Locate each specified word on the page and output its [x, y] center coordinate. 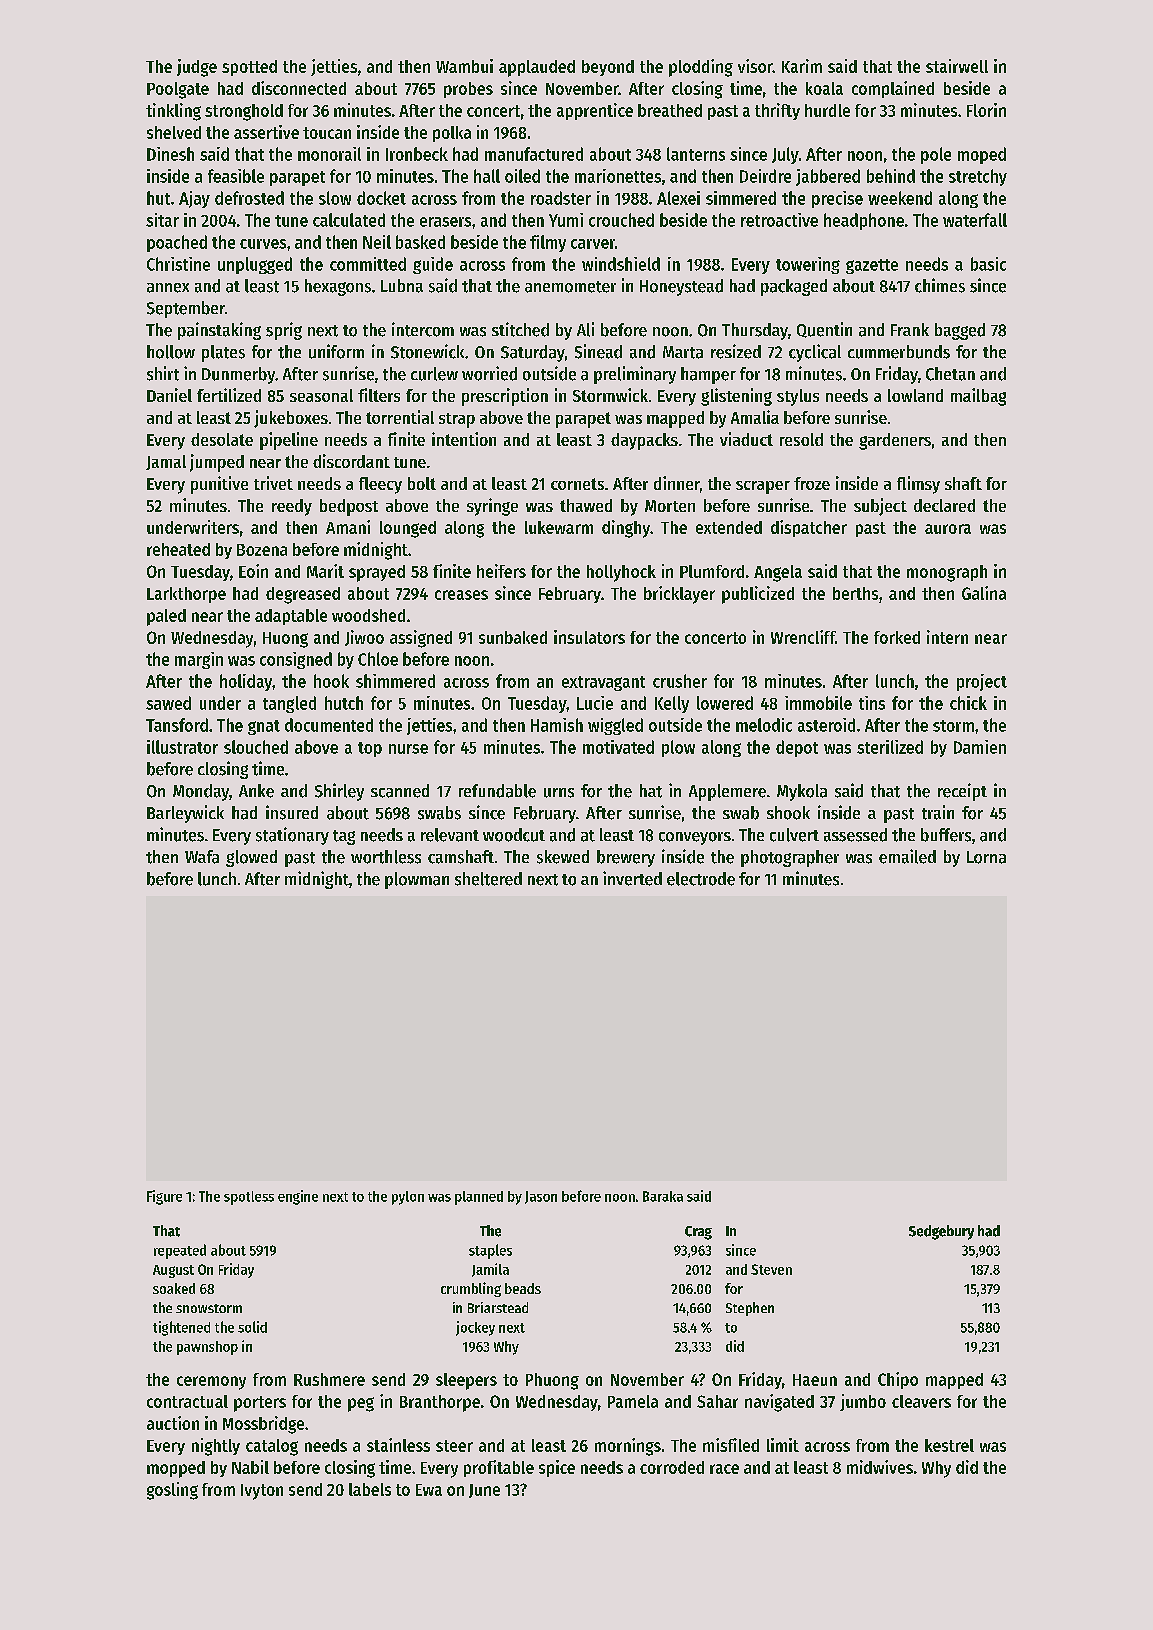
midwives [880, 1467]
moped [982, 155]
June [484, 1491]
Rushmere [329, 1379]
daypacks [644, 441]
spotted [249, 68]
